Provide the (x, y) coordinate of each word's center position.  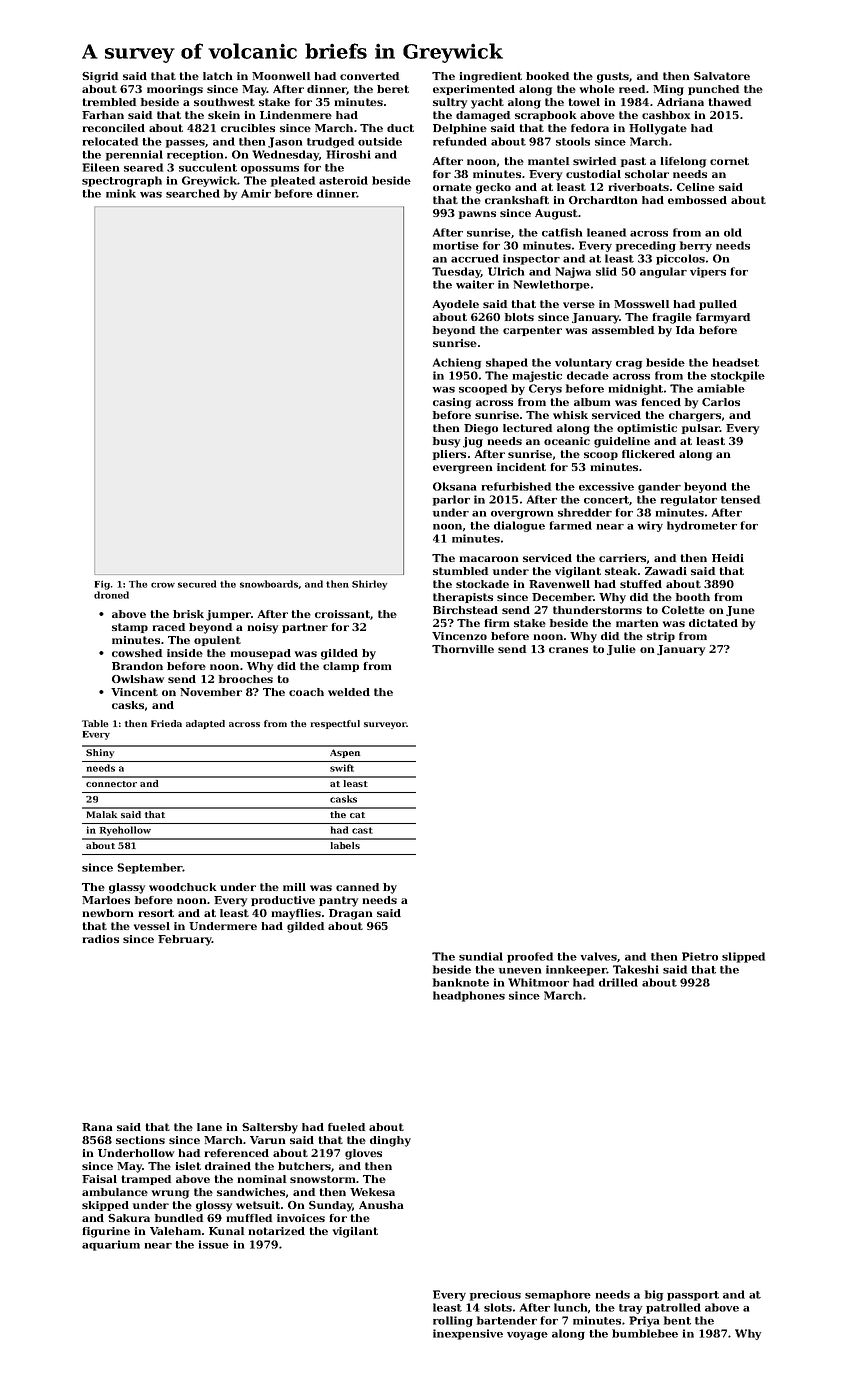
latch (218, 76)
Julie (621, 650)
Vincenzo (459, 636)
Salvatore (722, 76)
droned (111, 595)
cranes (568, 650)
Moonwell (281, 76)
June (740, 611)
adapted (205, 724)
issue (214, 1244)
